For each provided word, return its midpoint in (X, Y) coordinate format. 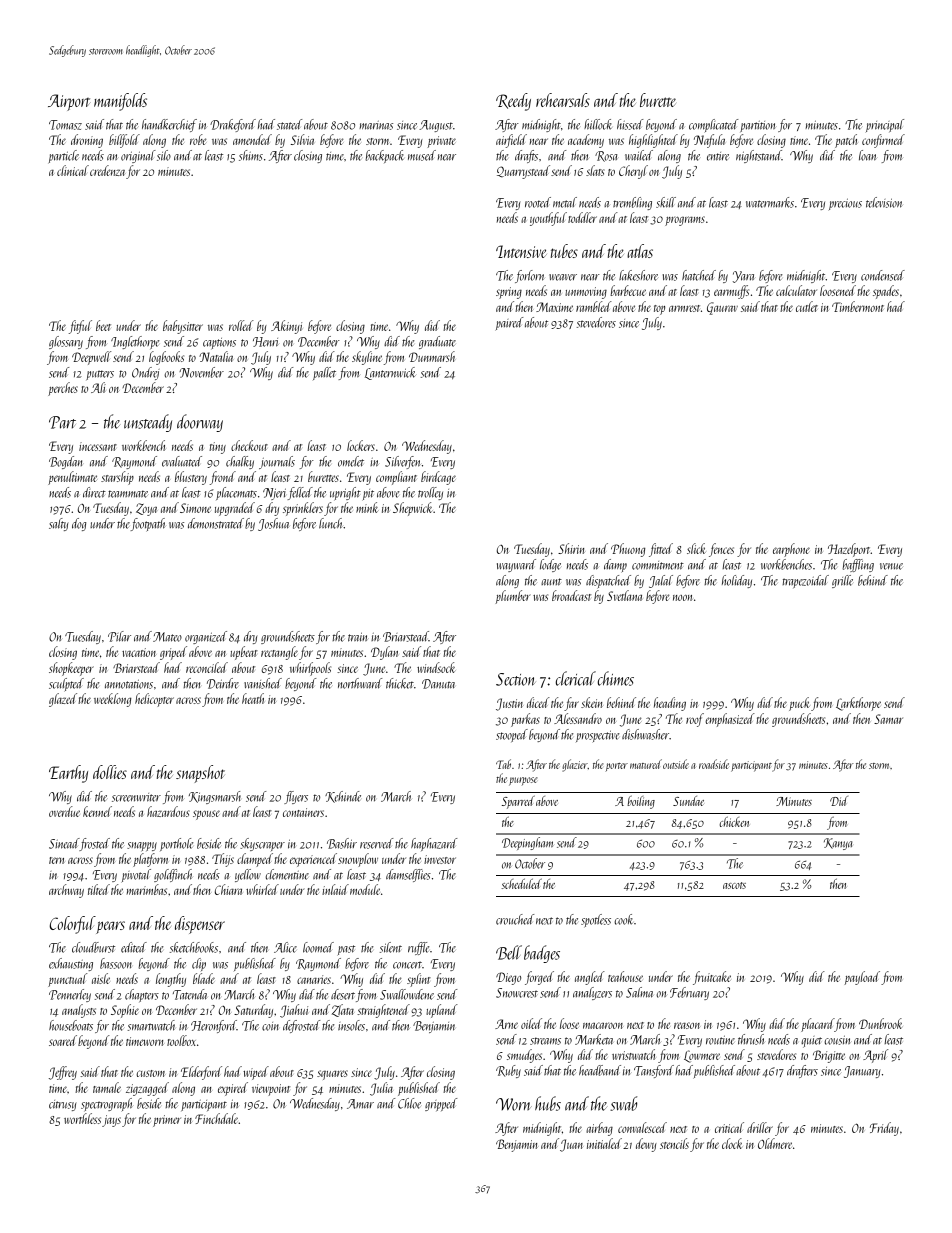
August (436, 126)
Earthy (68, 774)
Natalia (216, 356)
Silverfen (403, 462)
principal (885, 125)
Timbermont (858, 306)
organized (206, 637)
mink (367, 507)
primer (167, 1121)
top (659, 310)
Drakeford (233, 125)
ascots (734, 885)
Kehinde (343, 797)
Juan (571, 1145)
